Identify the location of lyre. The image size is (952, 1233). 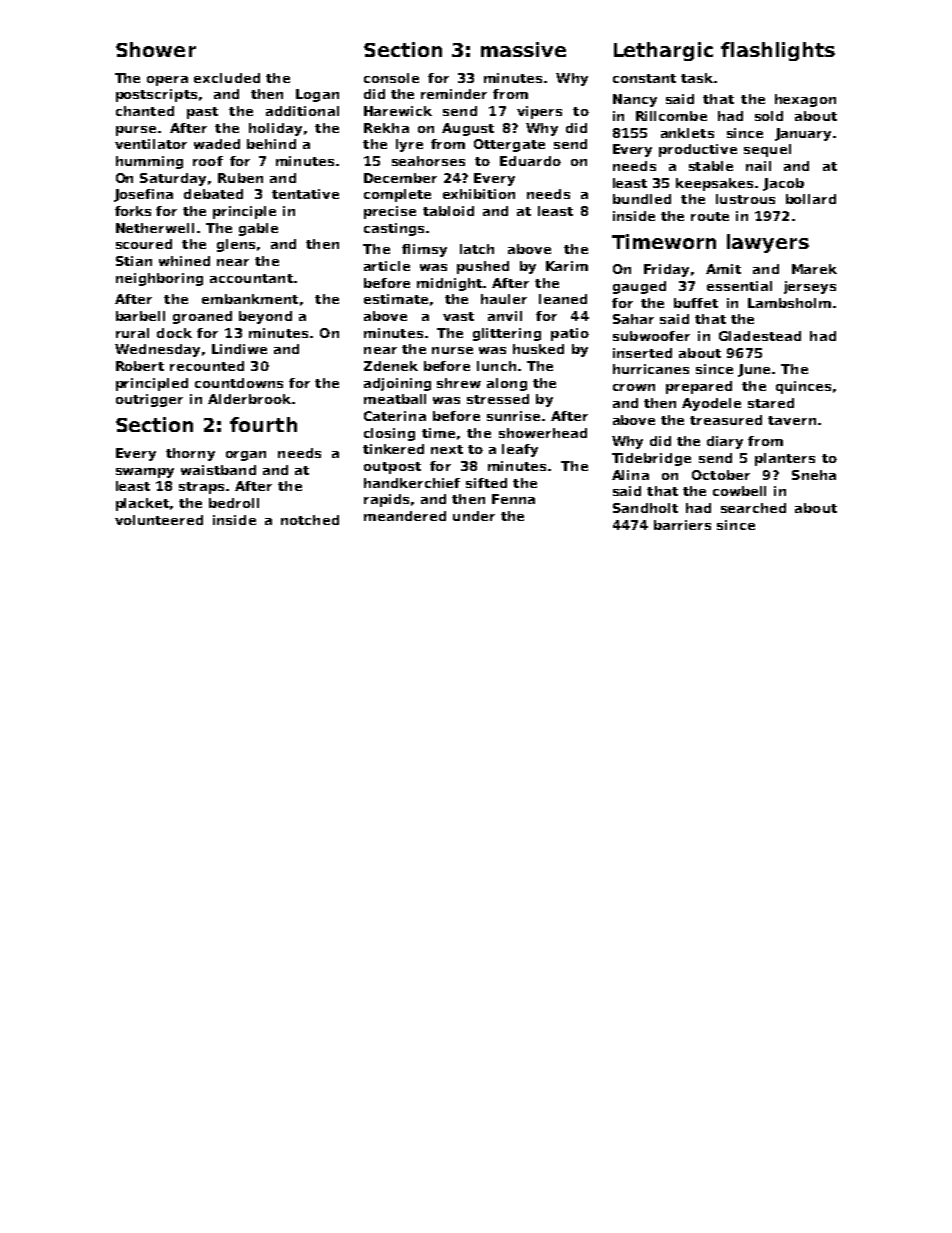
(409, 145).
